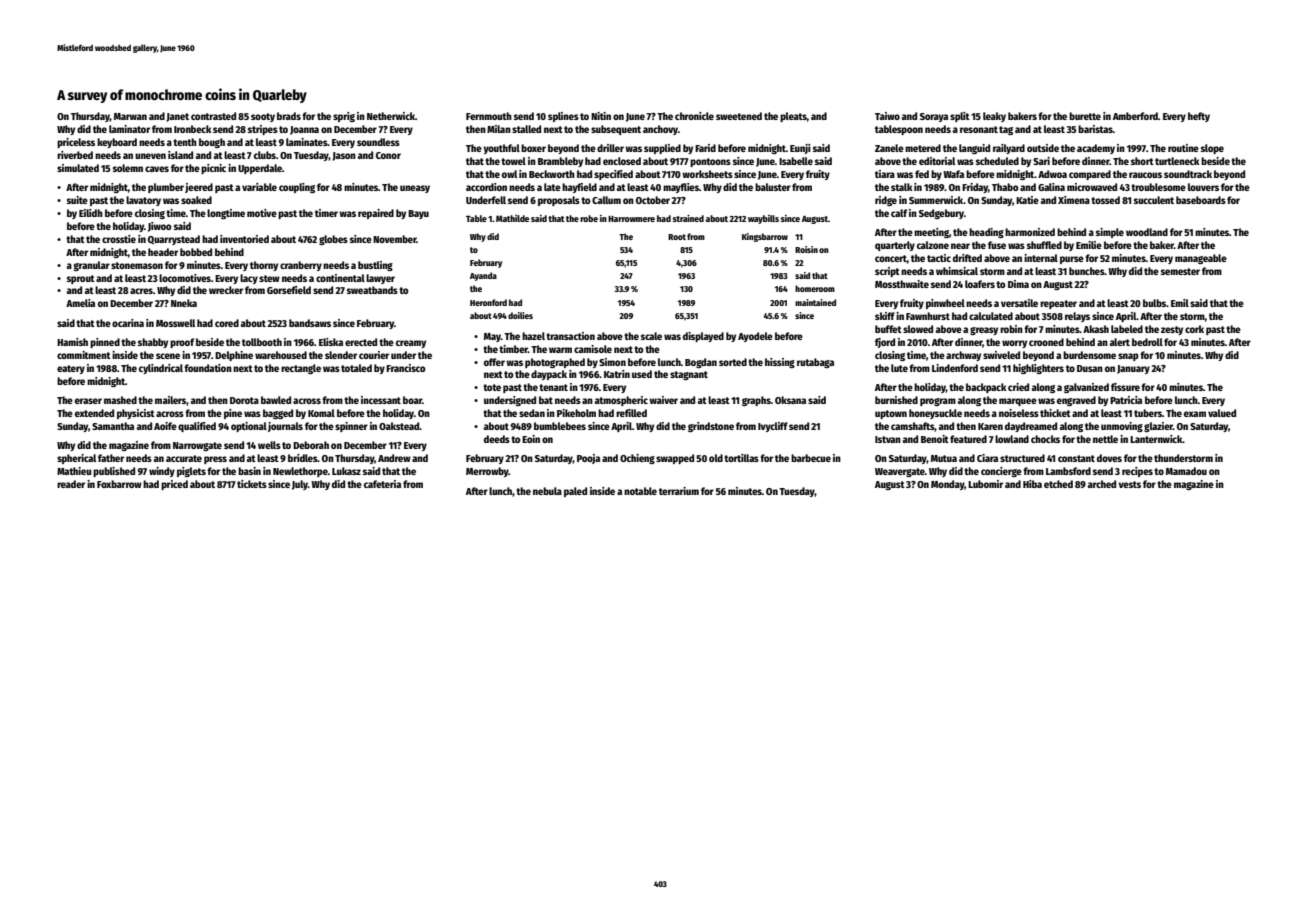 Image resolution: width=1308 pixels, height=924 pixels. Describe the element at coordinates (128, 168) in the screenshot. I see `solemn` at that location.
